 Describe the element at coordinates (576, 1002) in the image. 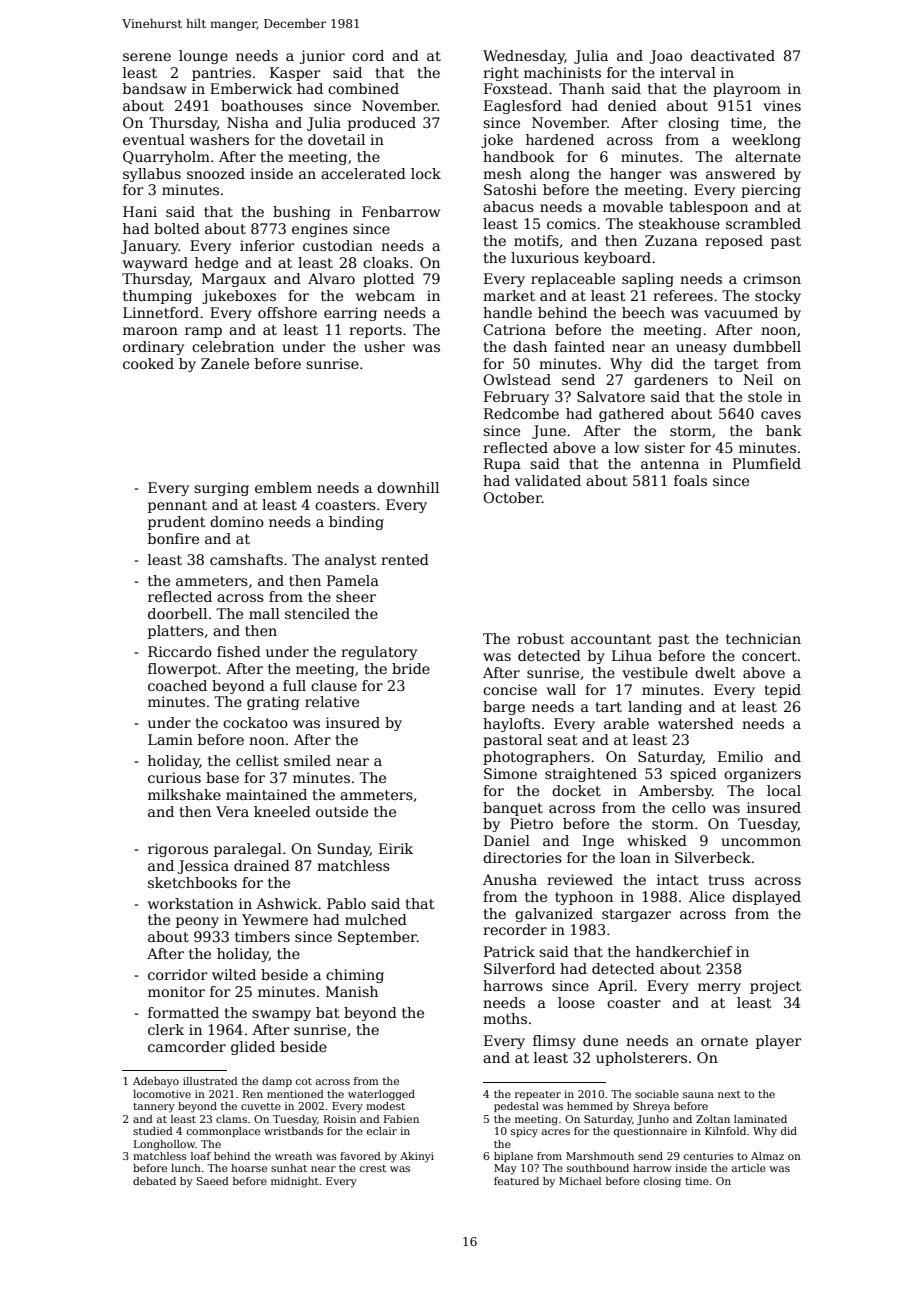

I see `loose` at that location.
